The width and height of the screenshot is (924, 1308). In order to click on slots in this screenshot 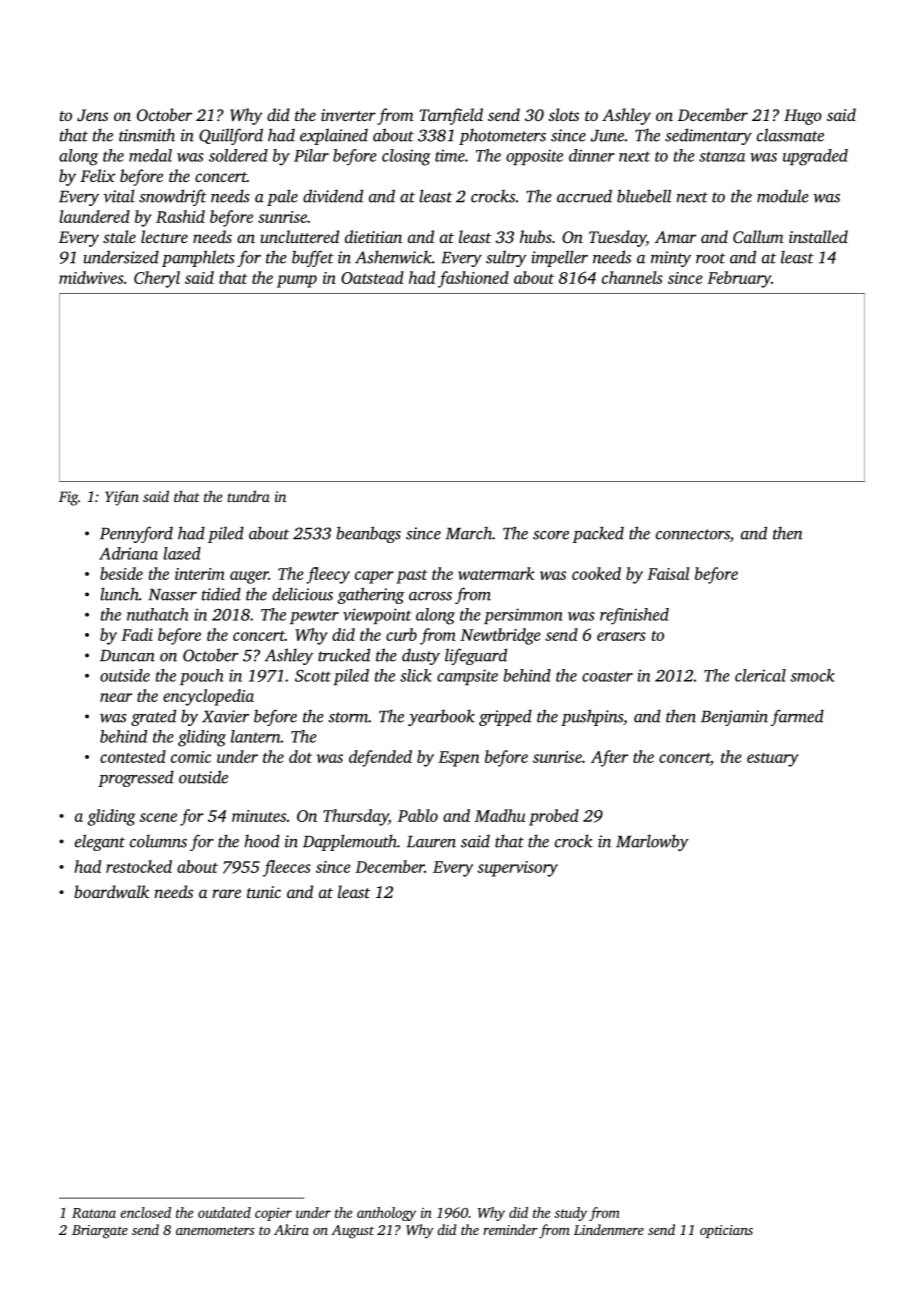, I will do `click(563, 114)`.
